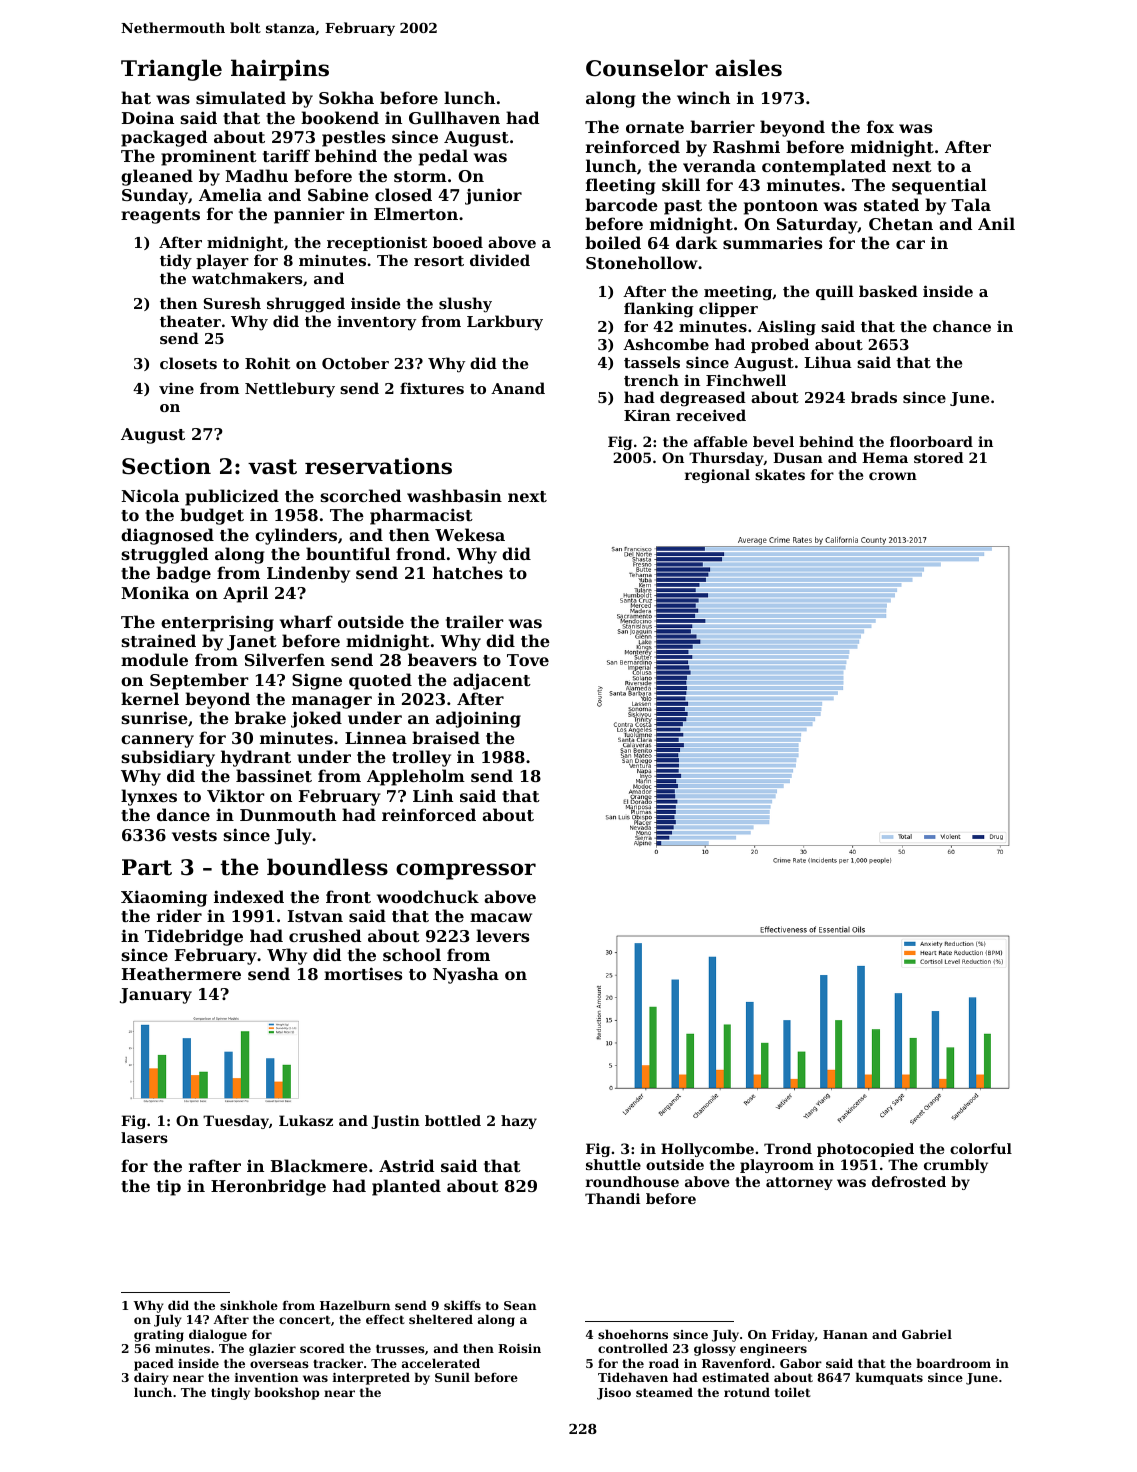 The height and width of the document is (1472, 1137). Describe the element at coordinates (956, 1166) in the document. I see `crumbly` at that location.
